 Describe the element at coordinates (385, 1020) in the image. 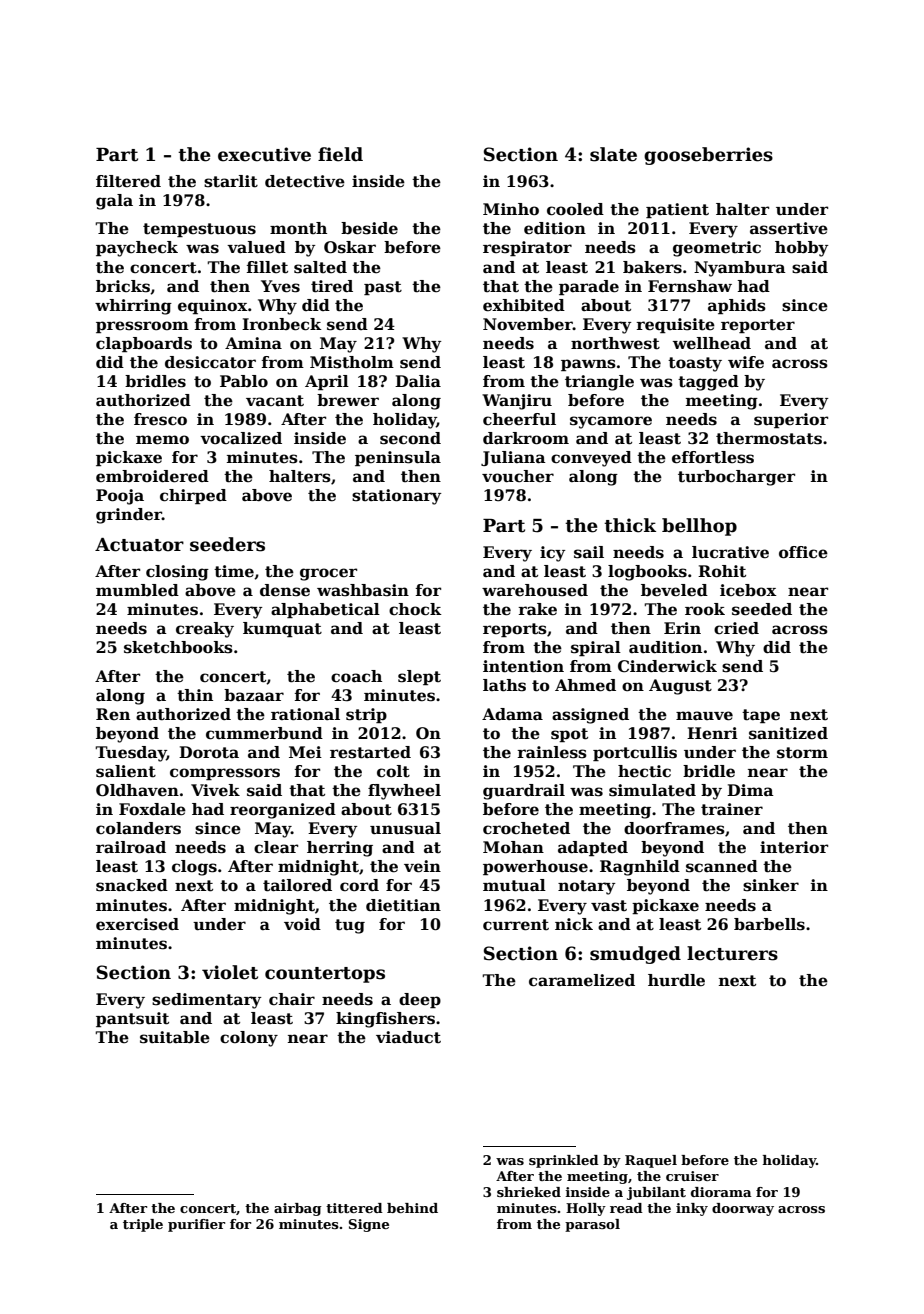

I see `kingfishers` at that location.
